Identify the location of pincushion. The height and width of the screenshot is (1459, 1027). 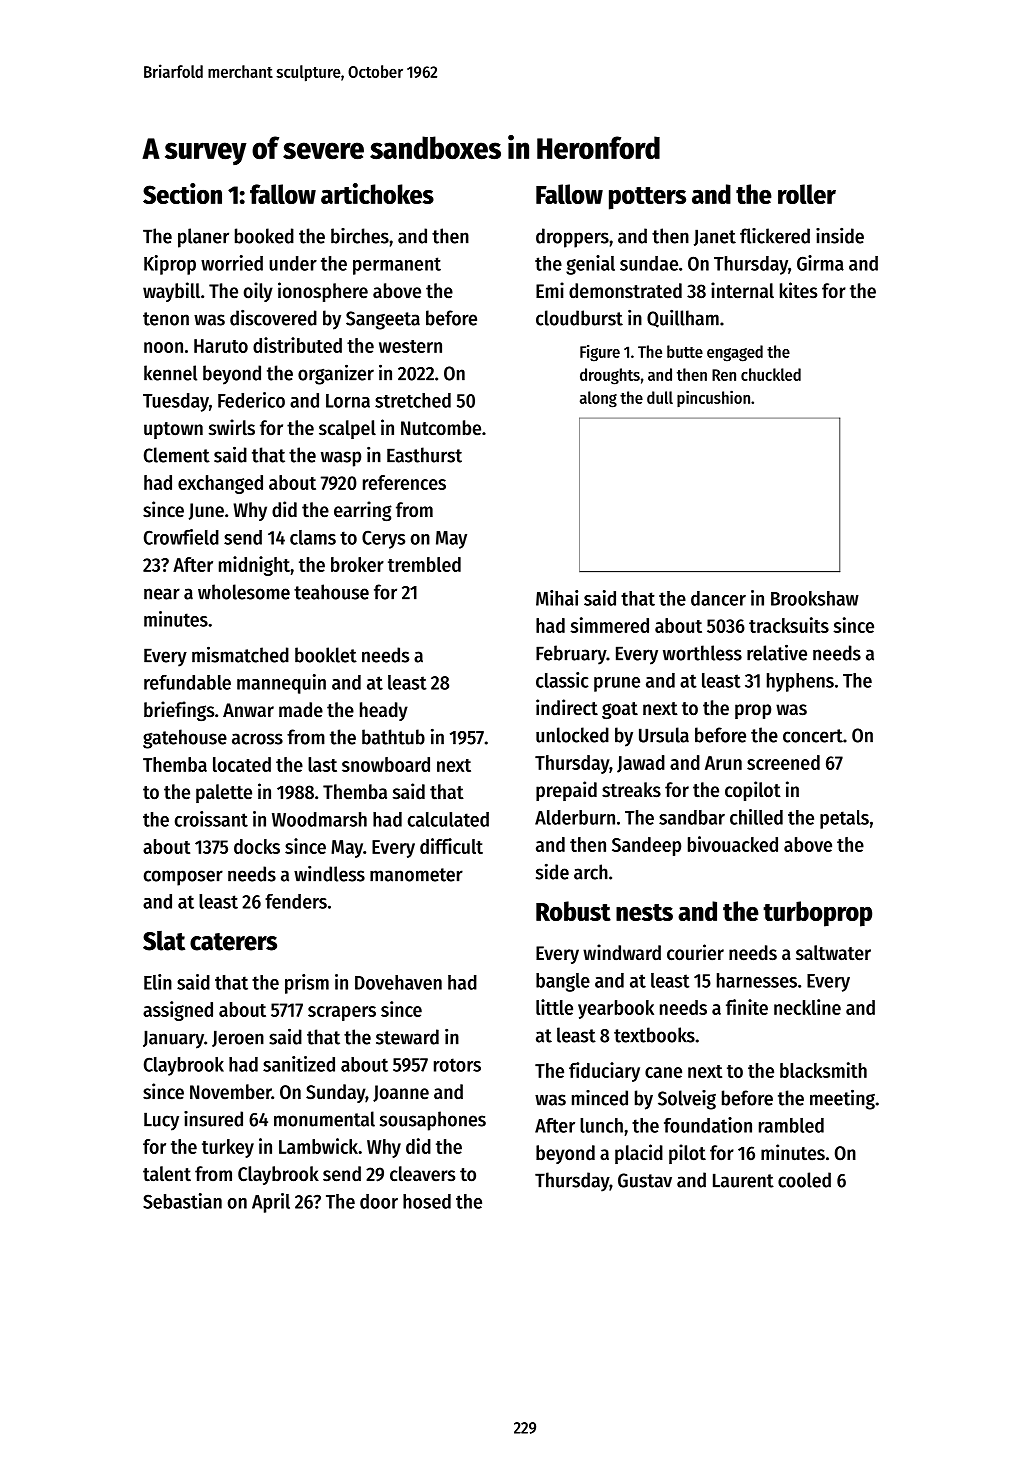
(713, 398).
